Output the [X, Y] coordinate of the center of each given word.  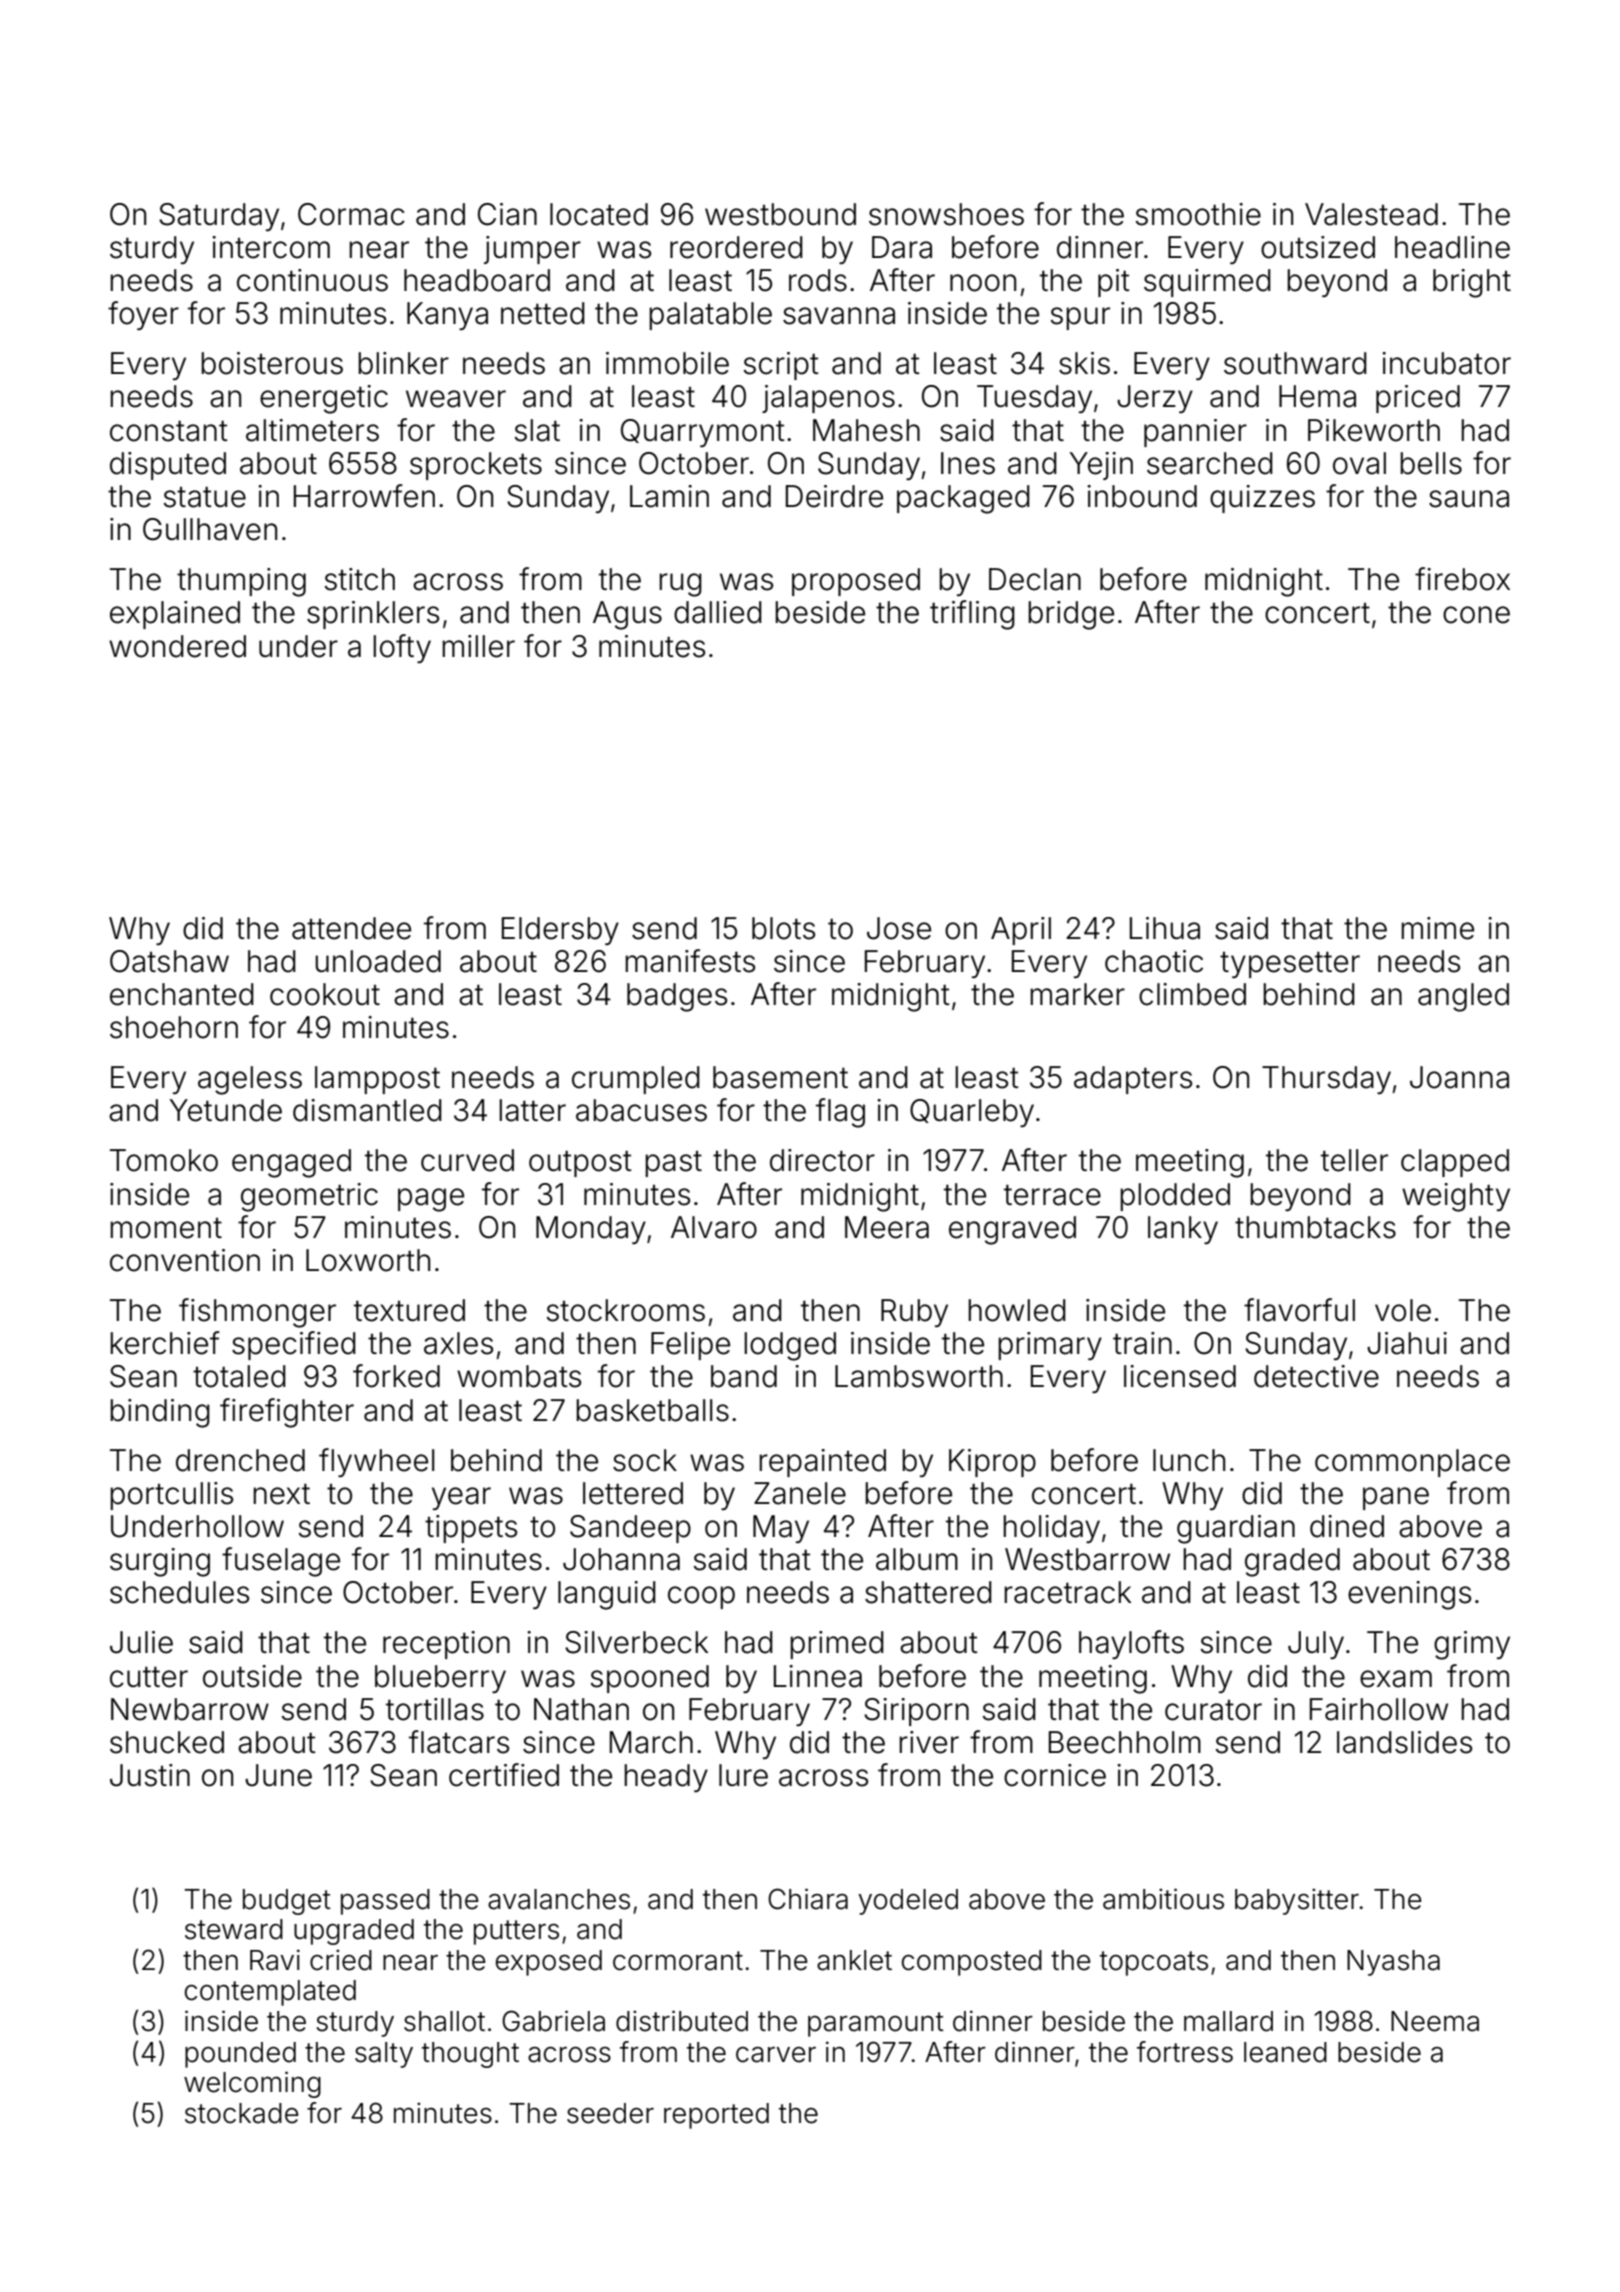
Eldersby [560, 931]
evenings [1409, 1595]
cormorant [678, 1961]
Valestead [1371, 214]
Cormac [351, 214]
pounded [240, 2055]
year [461, 1498]
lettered [633, 1493]
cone [1476, 615]
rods [818, 280]
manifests [690, 961]
